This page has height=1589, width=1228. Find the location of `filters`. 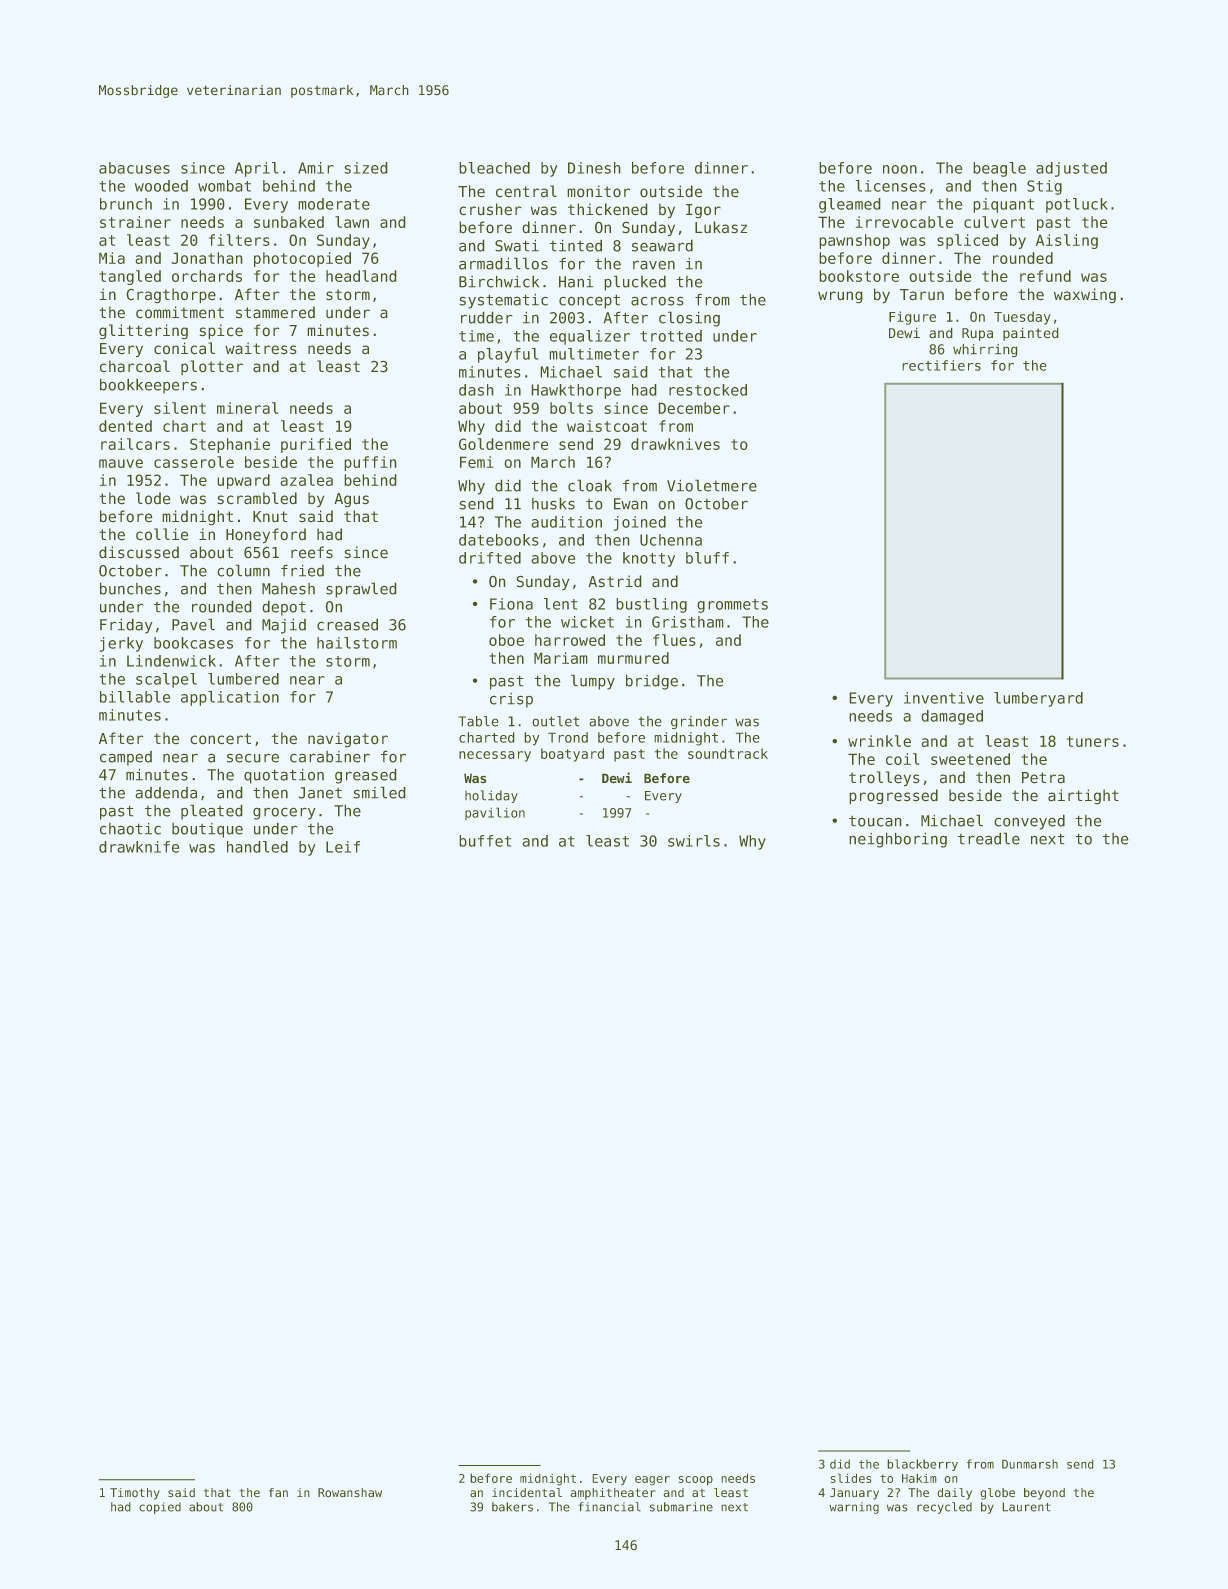

filters is located at coordinates (239, 240).
